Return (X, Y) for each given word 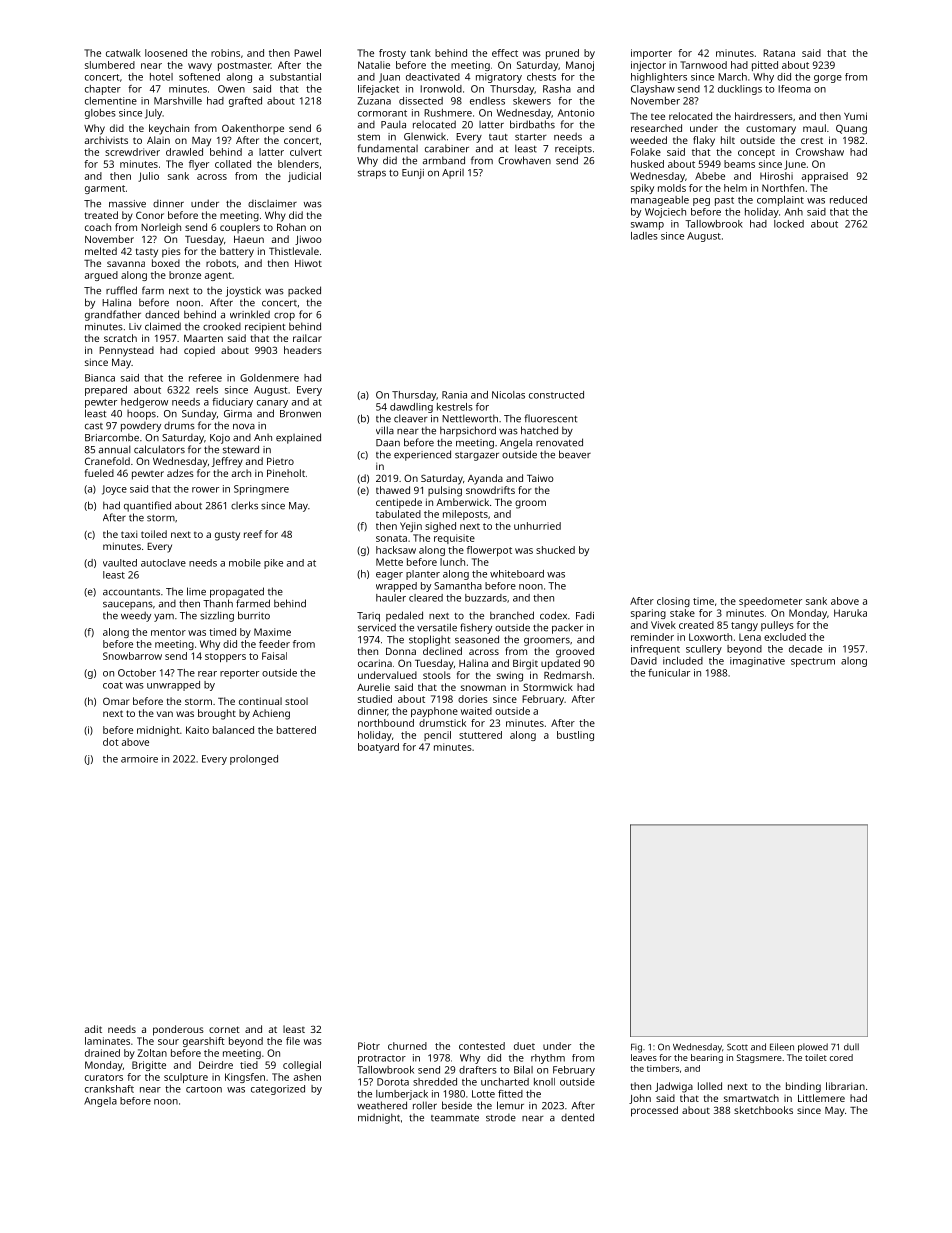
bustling (575, 736)
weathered (382, 1105)
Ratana (779, 53)
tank (420, 53)
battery (237, 252)
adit (93, 1029)
